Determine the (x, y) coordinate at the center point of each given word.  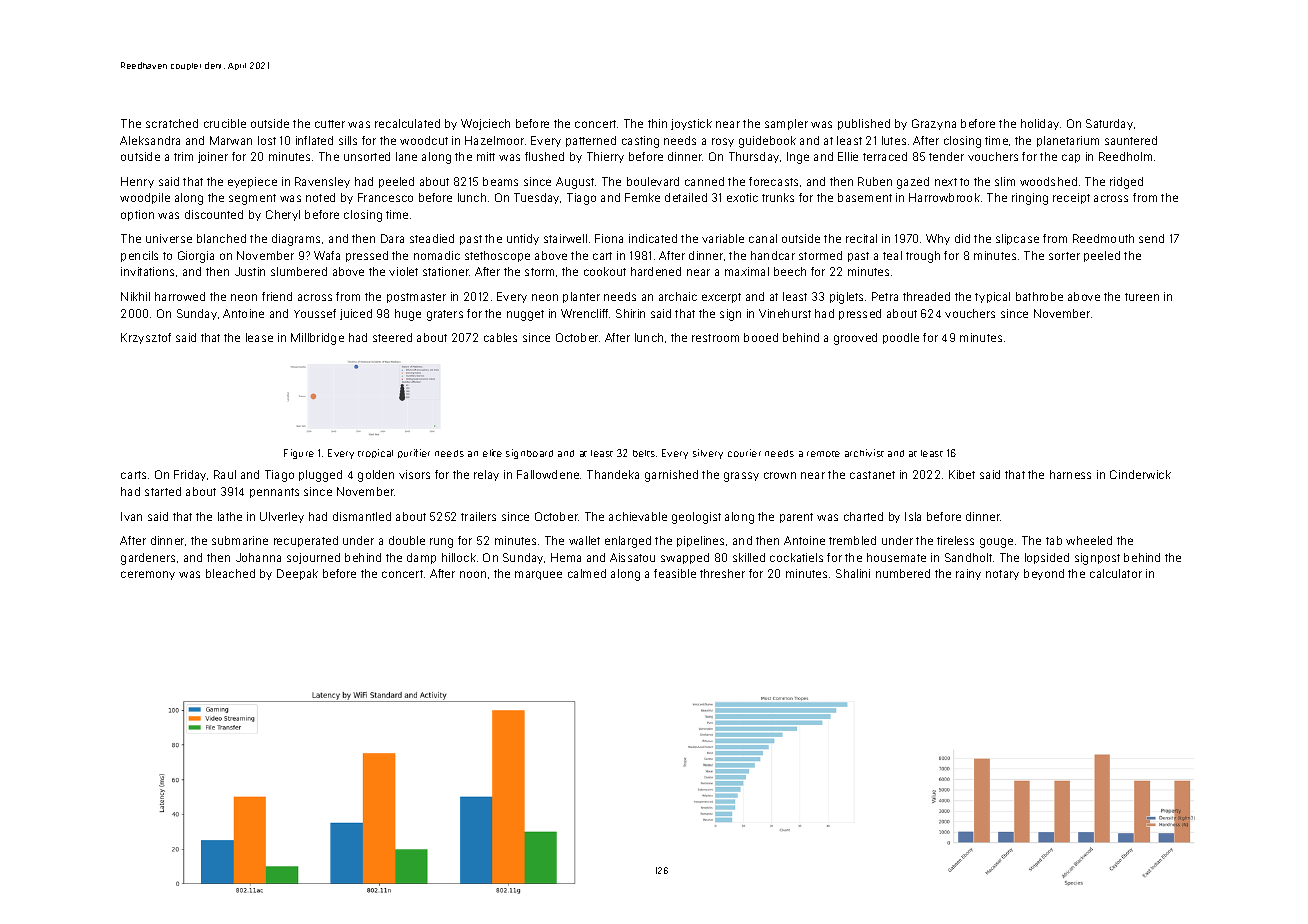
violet (403, 271)
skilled (749, 557)
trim (183, 156)
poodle (901, 338)
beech (790, 271)
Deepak (297, 574)
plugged (320, 476)
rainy (968, 574)
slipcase (1017, 239)
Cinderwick (1140, 474)
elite (492, 453)
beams (500, 181)
